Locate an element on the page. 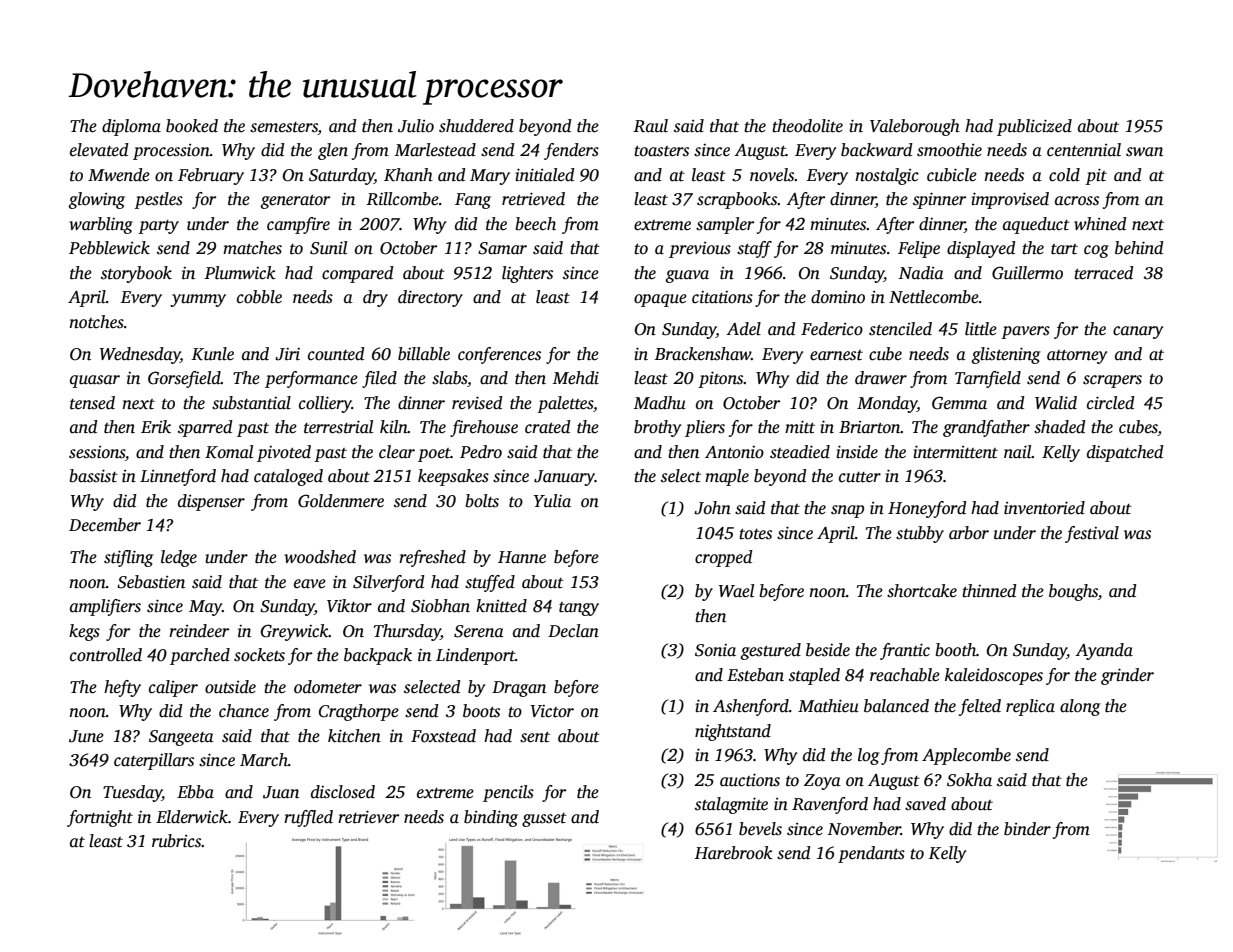 The width and height of the document is (1233, 952). Wael is located at coordinates (736, 591).
